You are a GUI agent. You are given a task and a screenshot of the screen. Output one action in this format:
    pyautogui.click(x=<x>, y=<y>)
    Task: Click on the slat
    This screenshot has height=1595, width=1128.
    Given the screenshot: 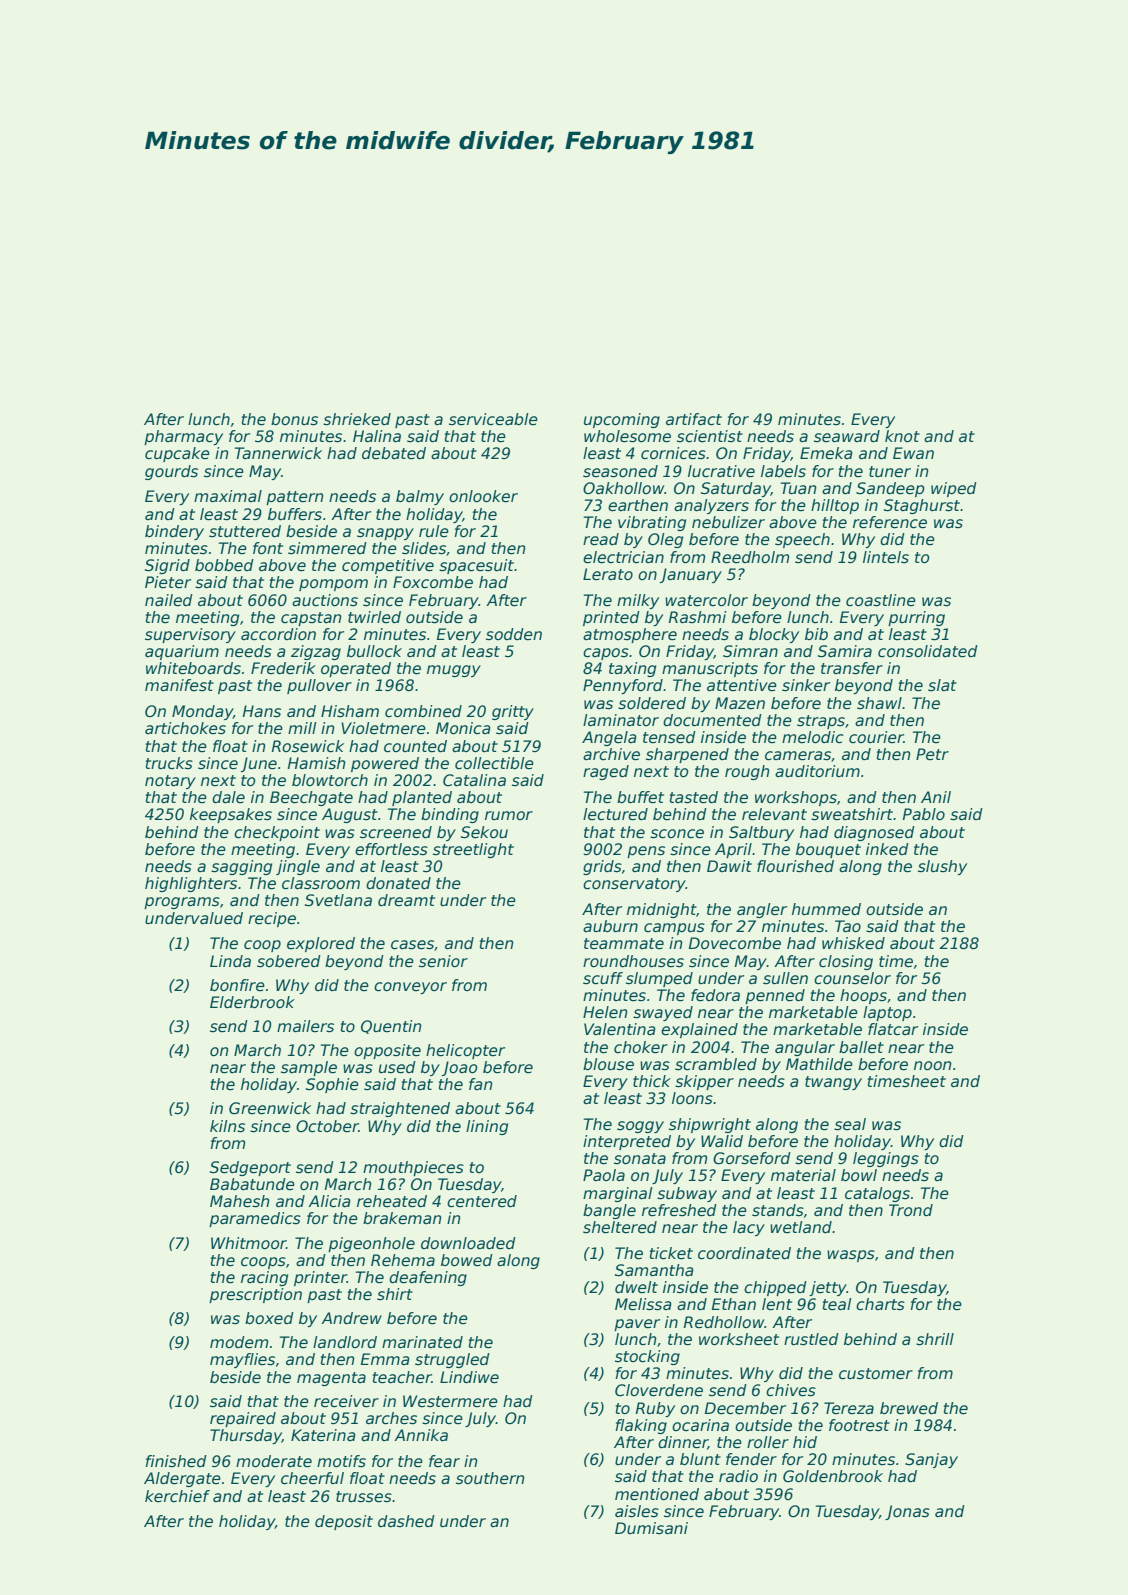 What is the action you would take?
    pyautogui.click(x=942, y=685)
